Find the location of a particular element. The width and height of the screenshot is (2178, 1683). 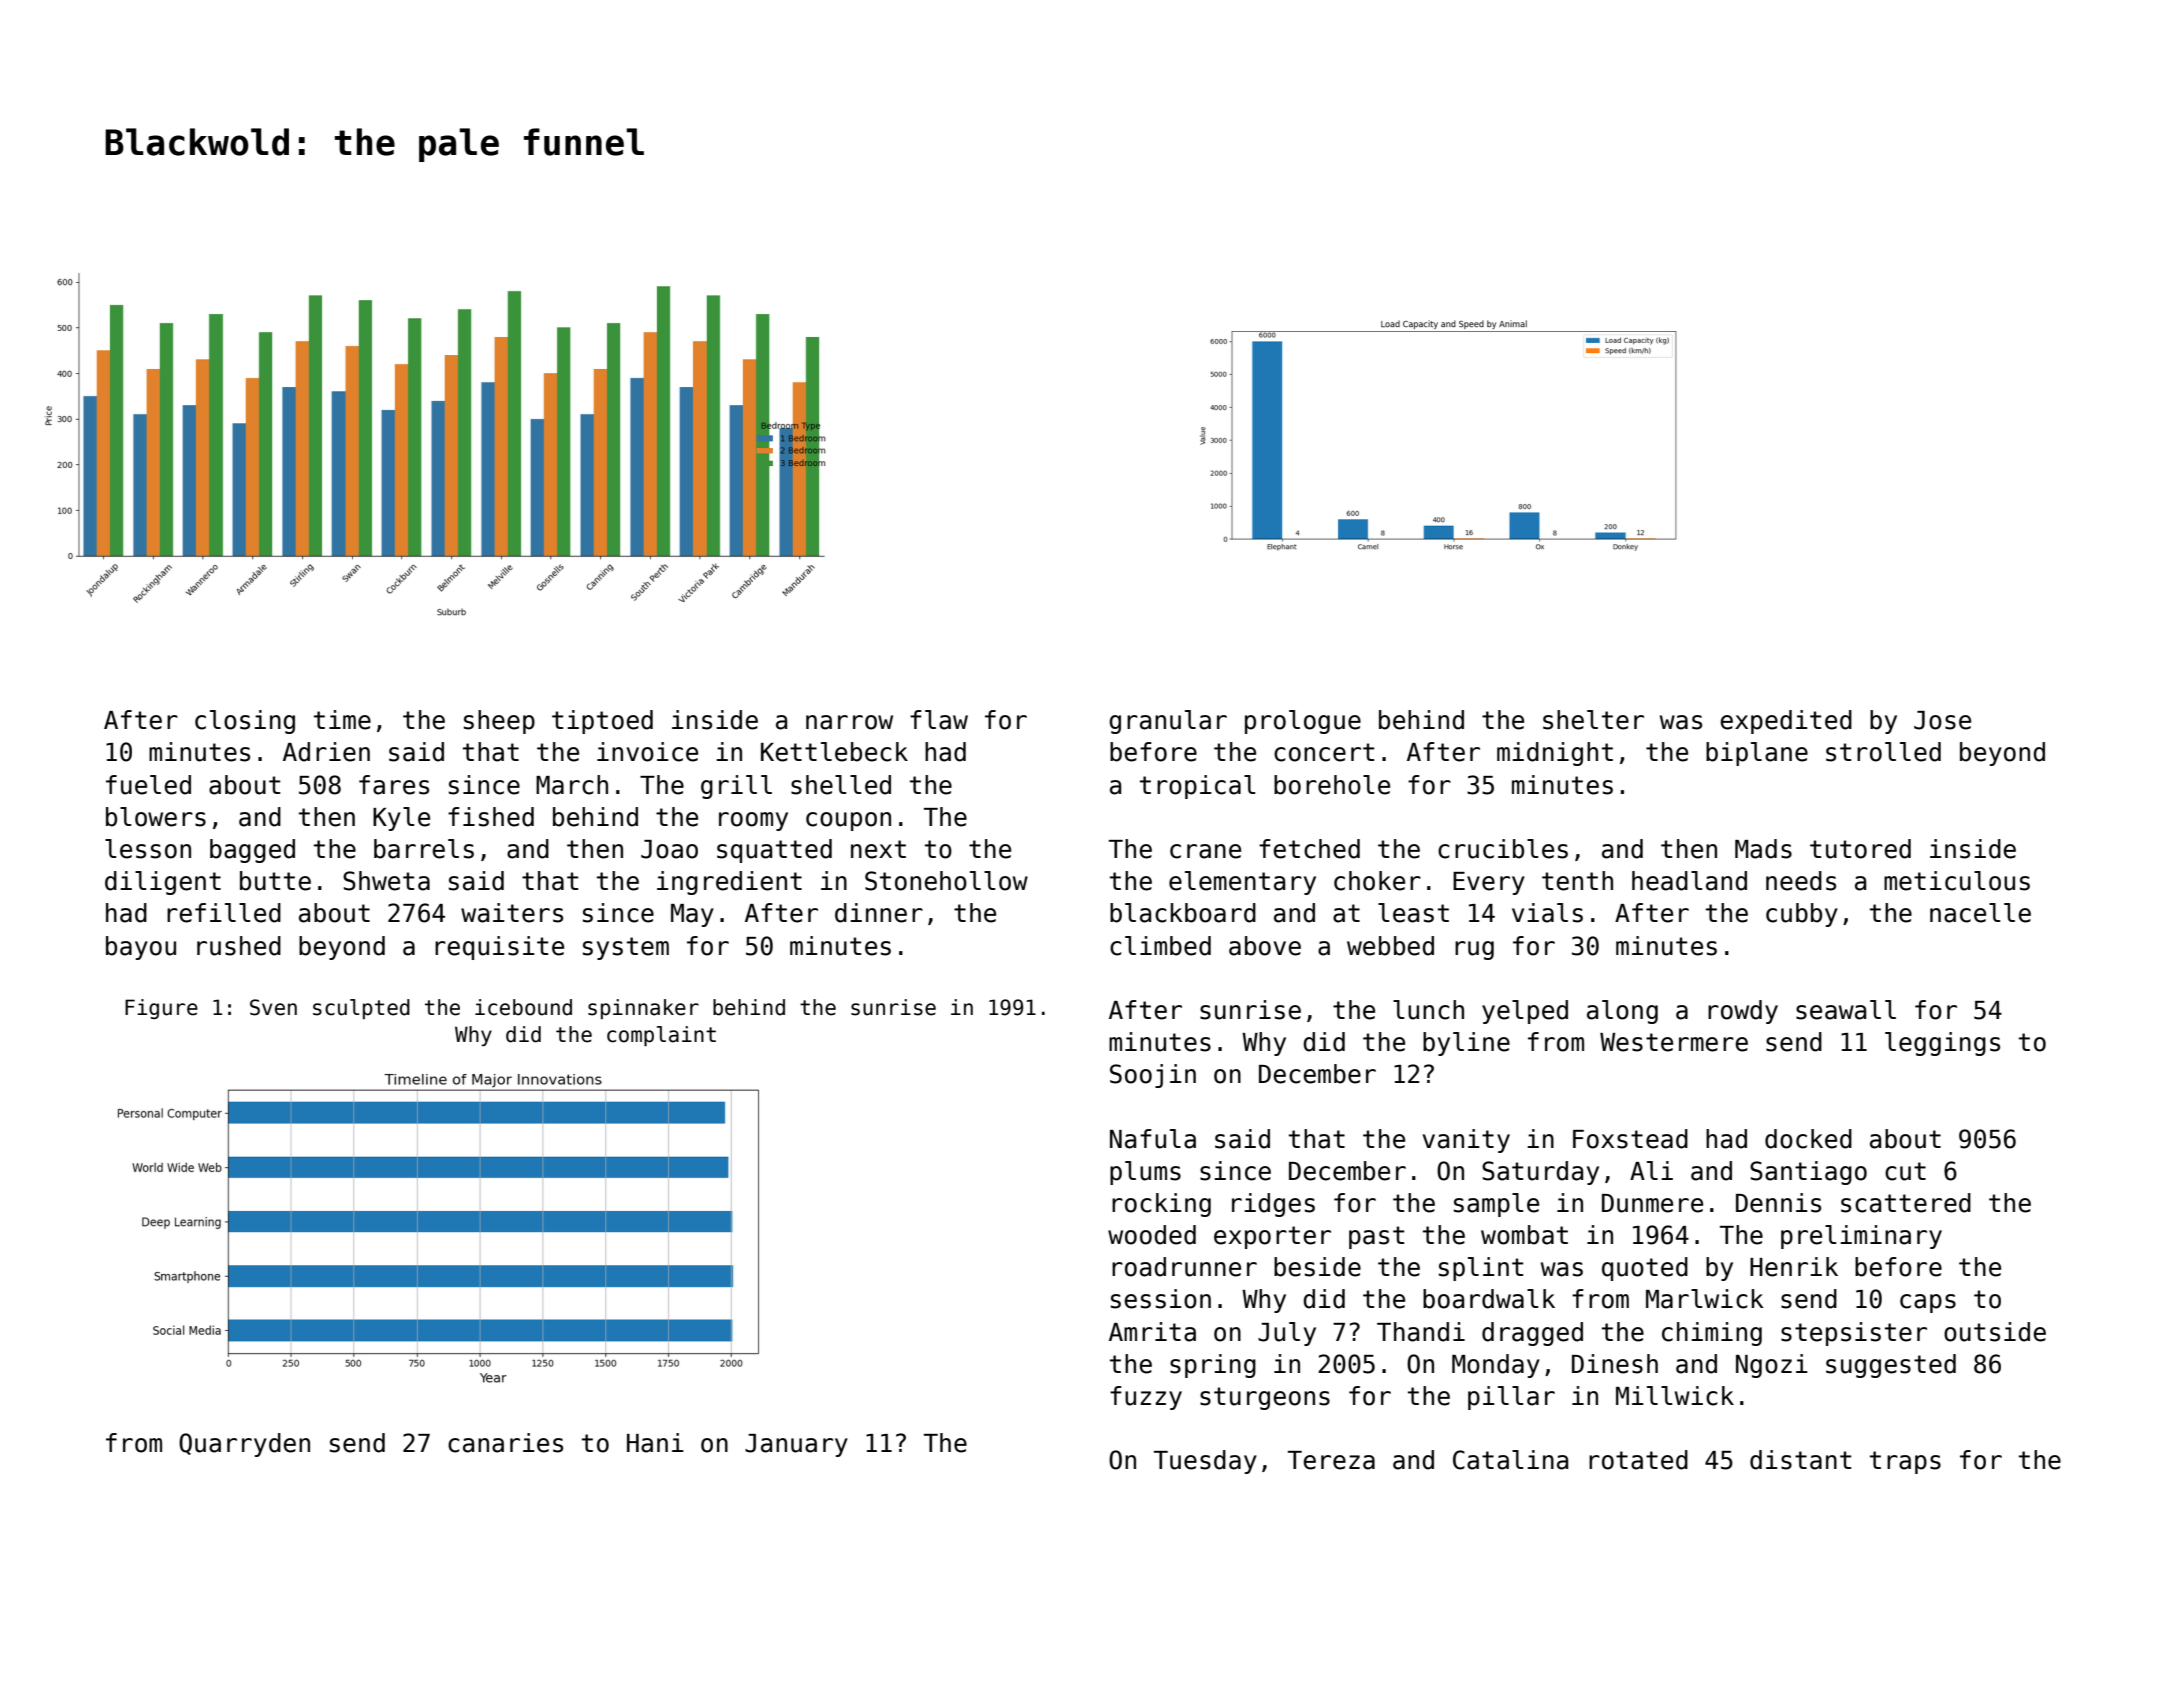

scattered is located at coordinates (1906, 1203).
